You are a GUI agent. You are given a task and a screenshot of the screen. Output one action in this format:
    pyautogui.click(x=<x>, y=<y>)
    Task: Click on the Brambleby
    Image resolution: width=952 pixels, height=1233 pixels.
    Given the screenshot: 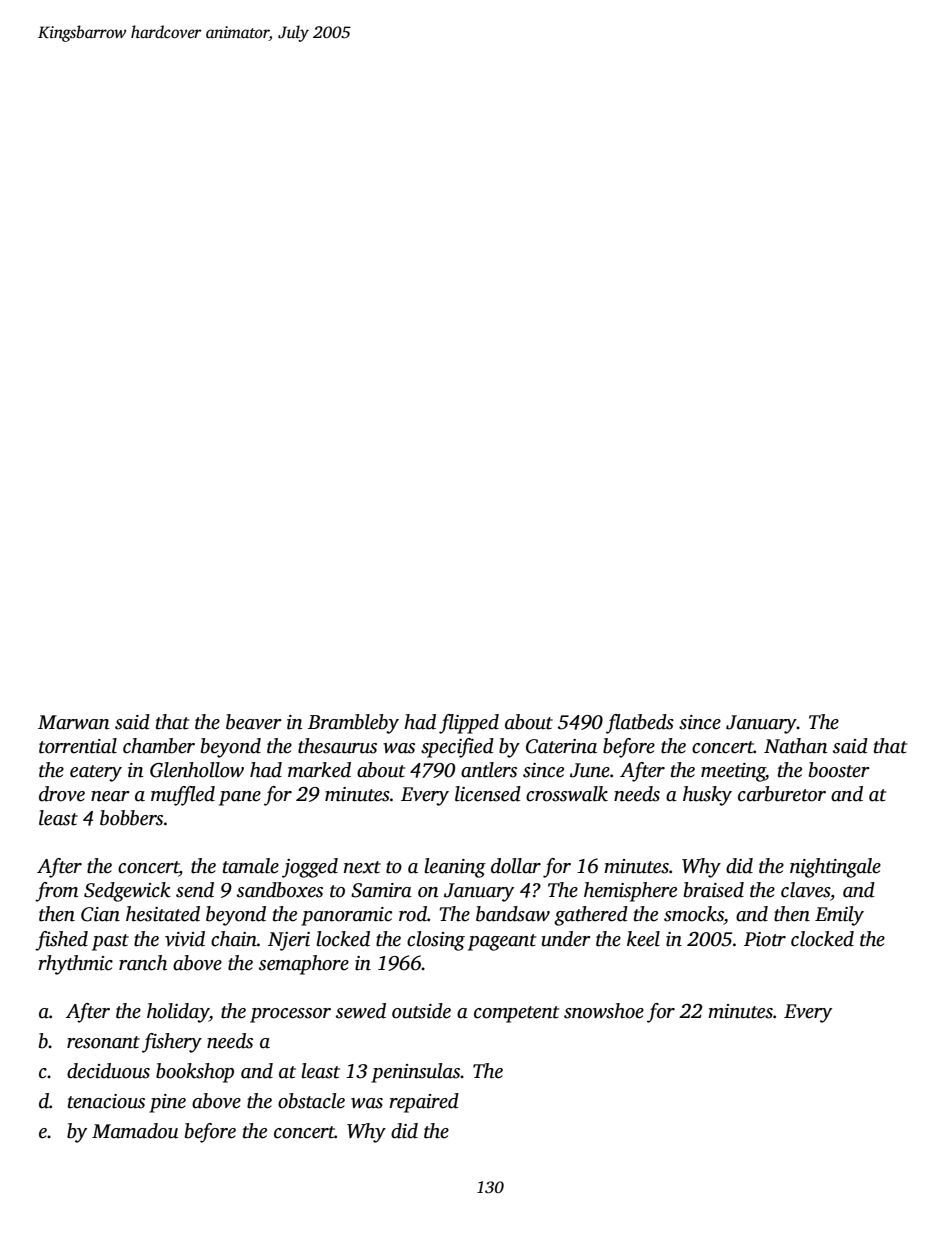 What is the action you would take?
    pyautogui.click(x=353, y=724)
